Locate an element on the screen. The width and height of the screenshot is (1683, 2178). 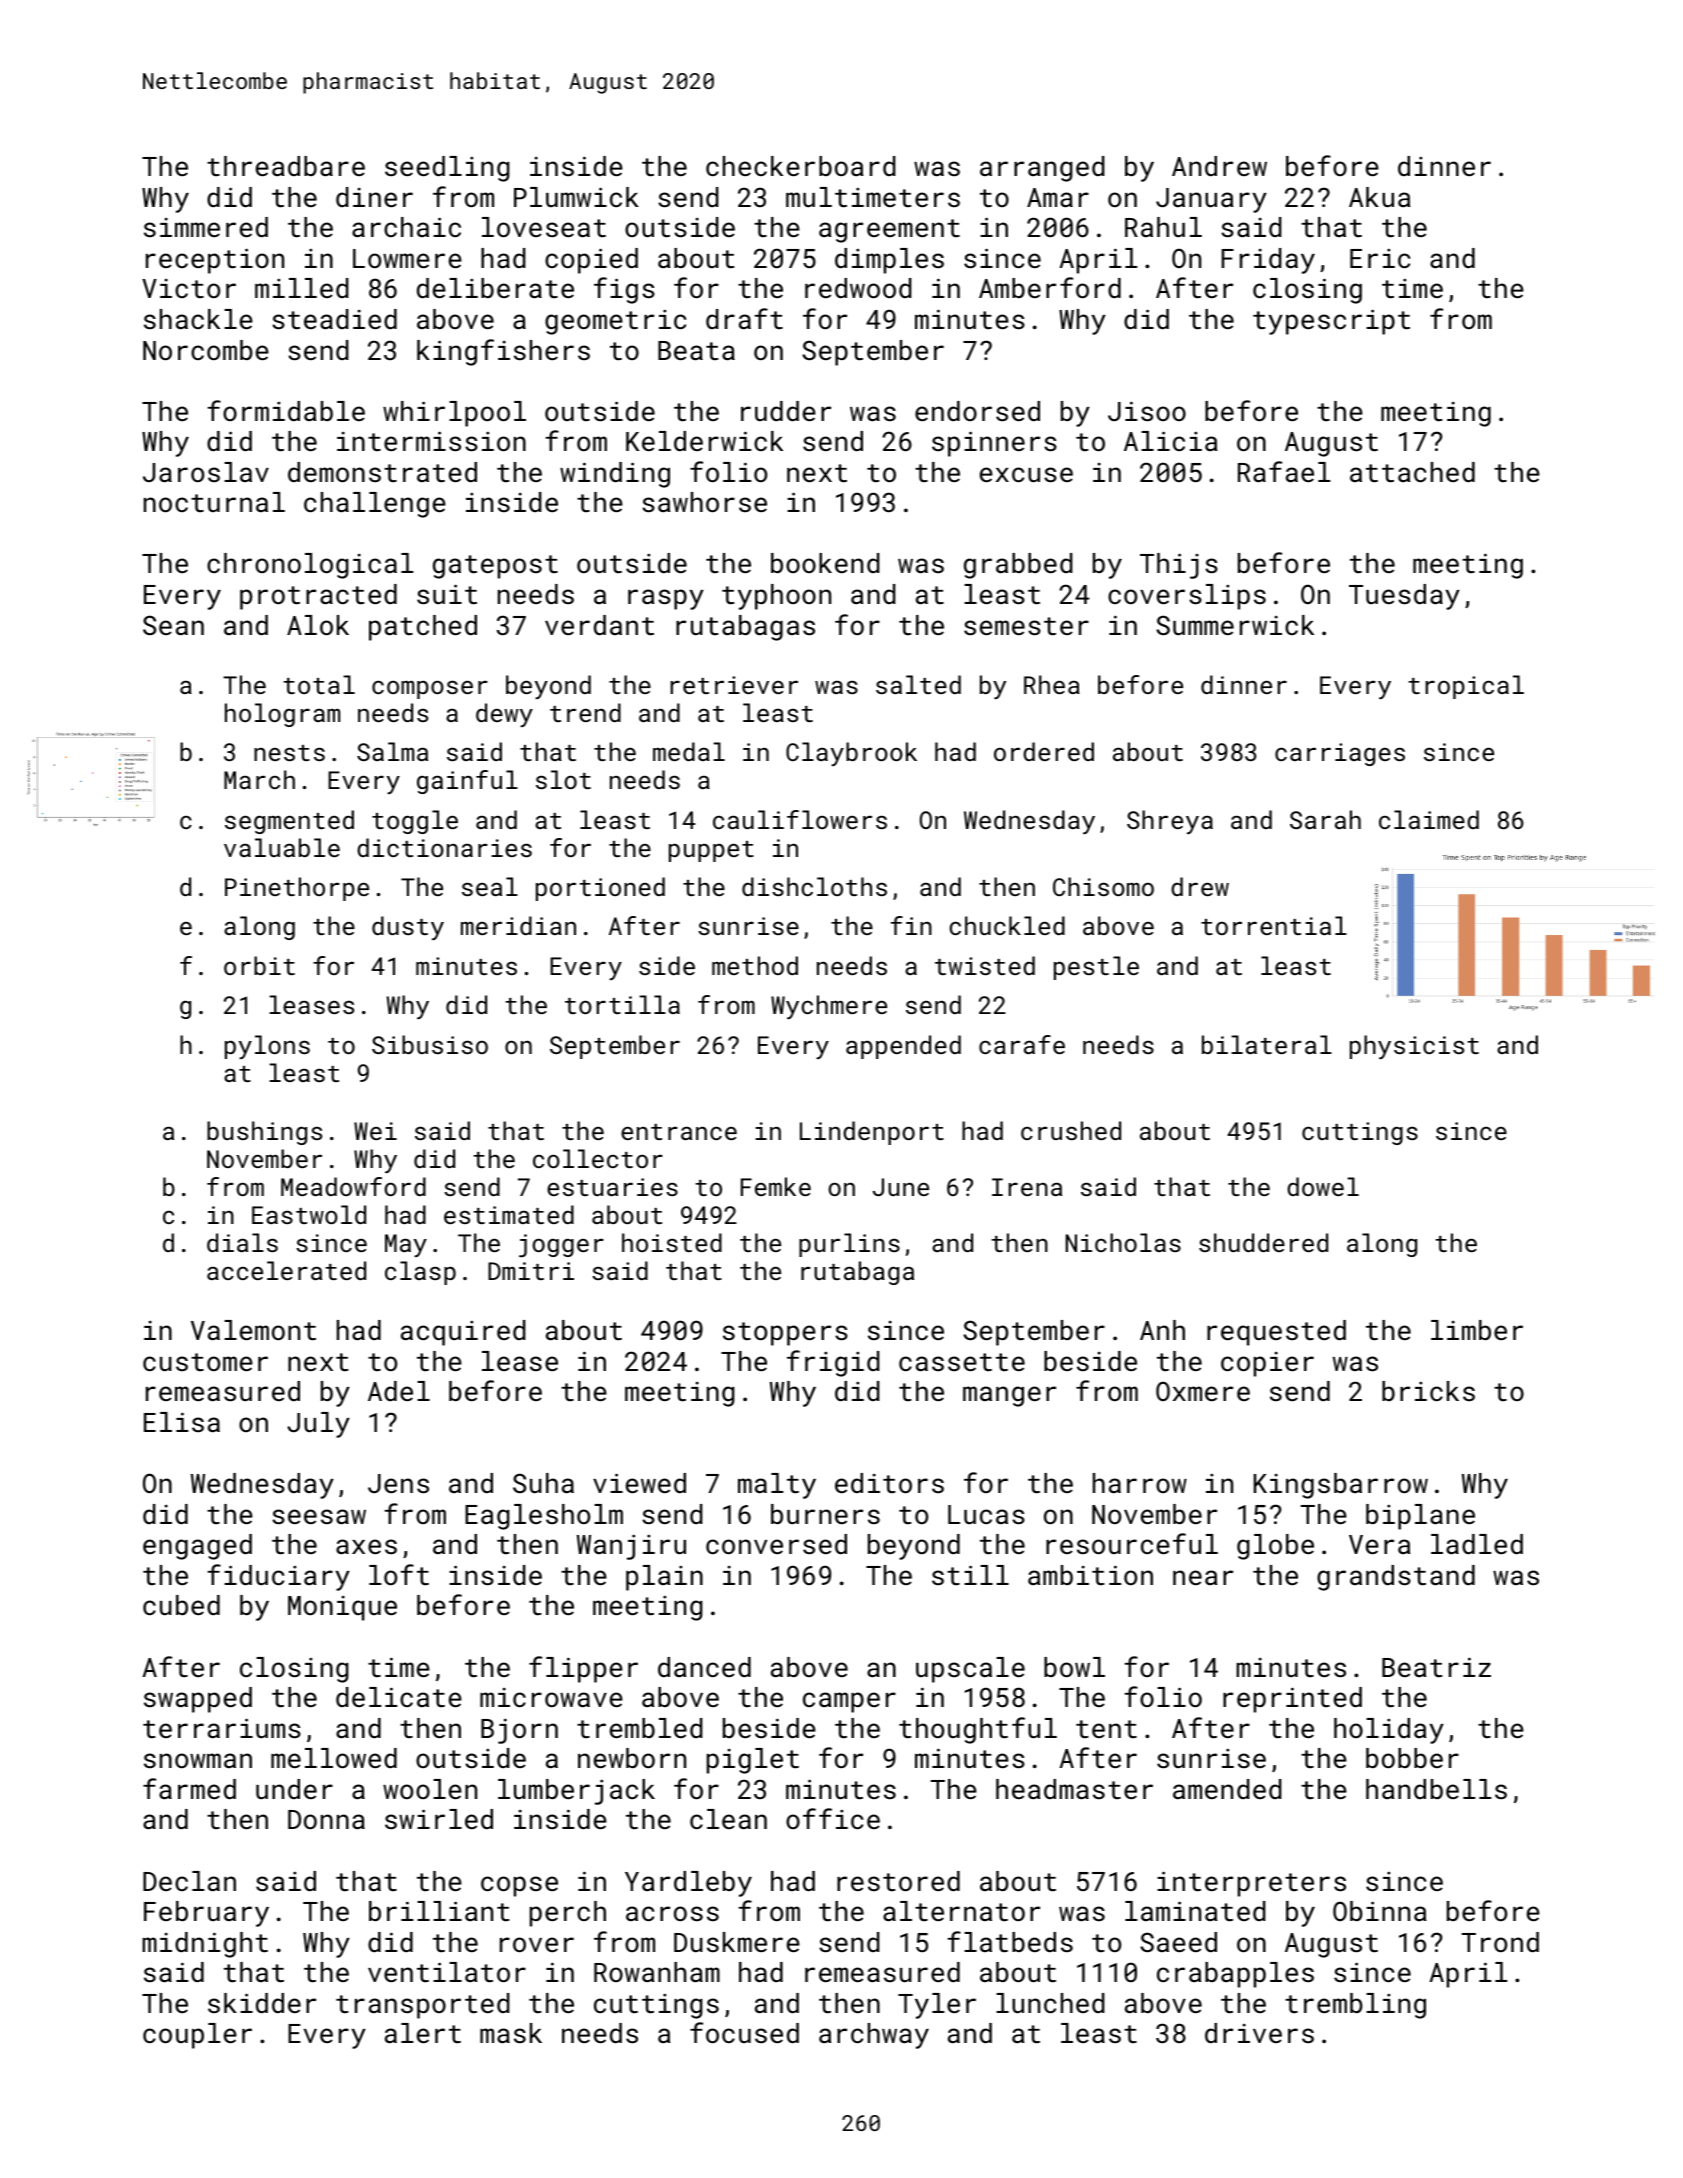
dowel is located at coordinates (1323, 1186).
